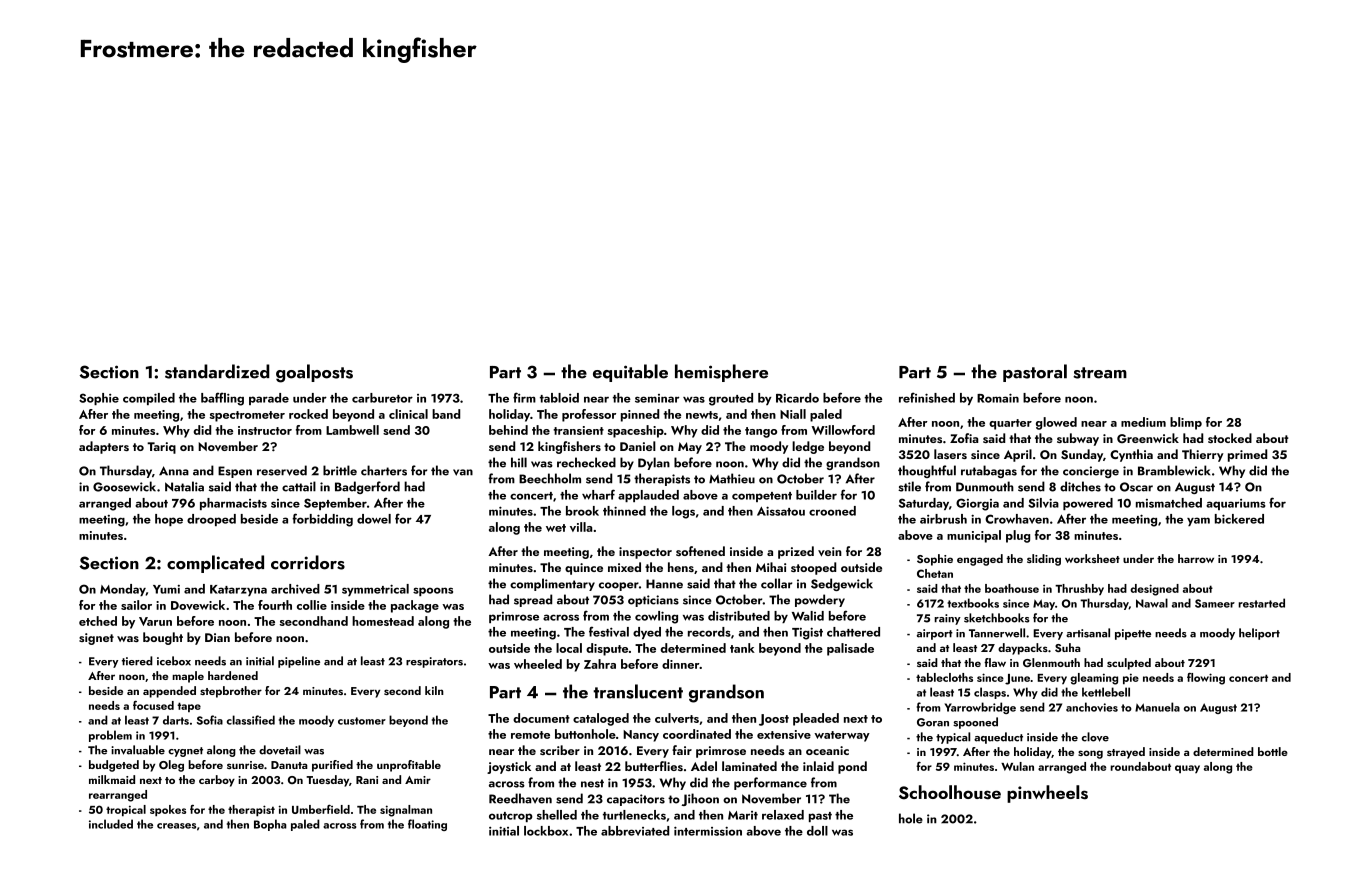  Describe the element at coordinates (1133, 634) in the image. I see `pipette` at that location.
